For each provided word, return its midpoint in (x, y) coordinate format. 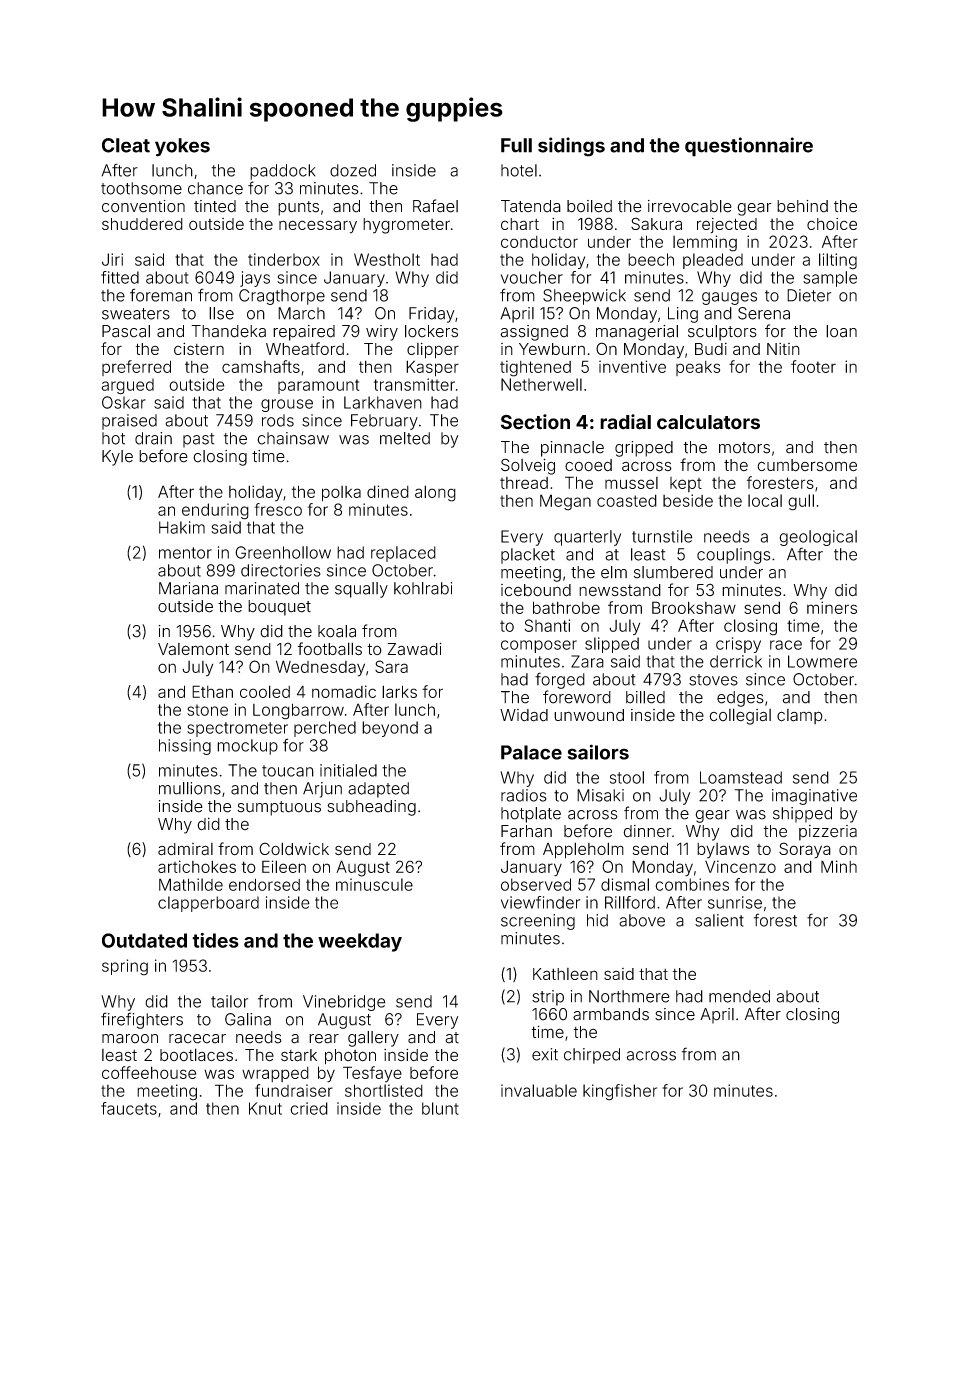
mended (739, 996)
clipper (433, 351)
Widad (524, 715)
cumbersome (807, 465)
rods (278, 420)
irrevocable (690, 206)
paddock (282, 172)
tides (215, 940)
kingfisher (620, 1092)
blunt (440, 1108)
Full (516, 145)
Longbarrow (298, 711)
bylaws (723, 851)
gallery (373, 1039)
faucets (129, 1108)
